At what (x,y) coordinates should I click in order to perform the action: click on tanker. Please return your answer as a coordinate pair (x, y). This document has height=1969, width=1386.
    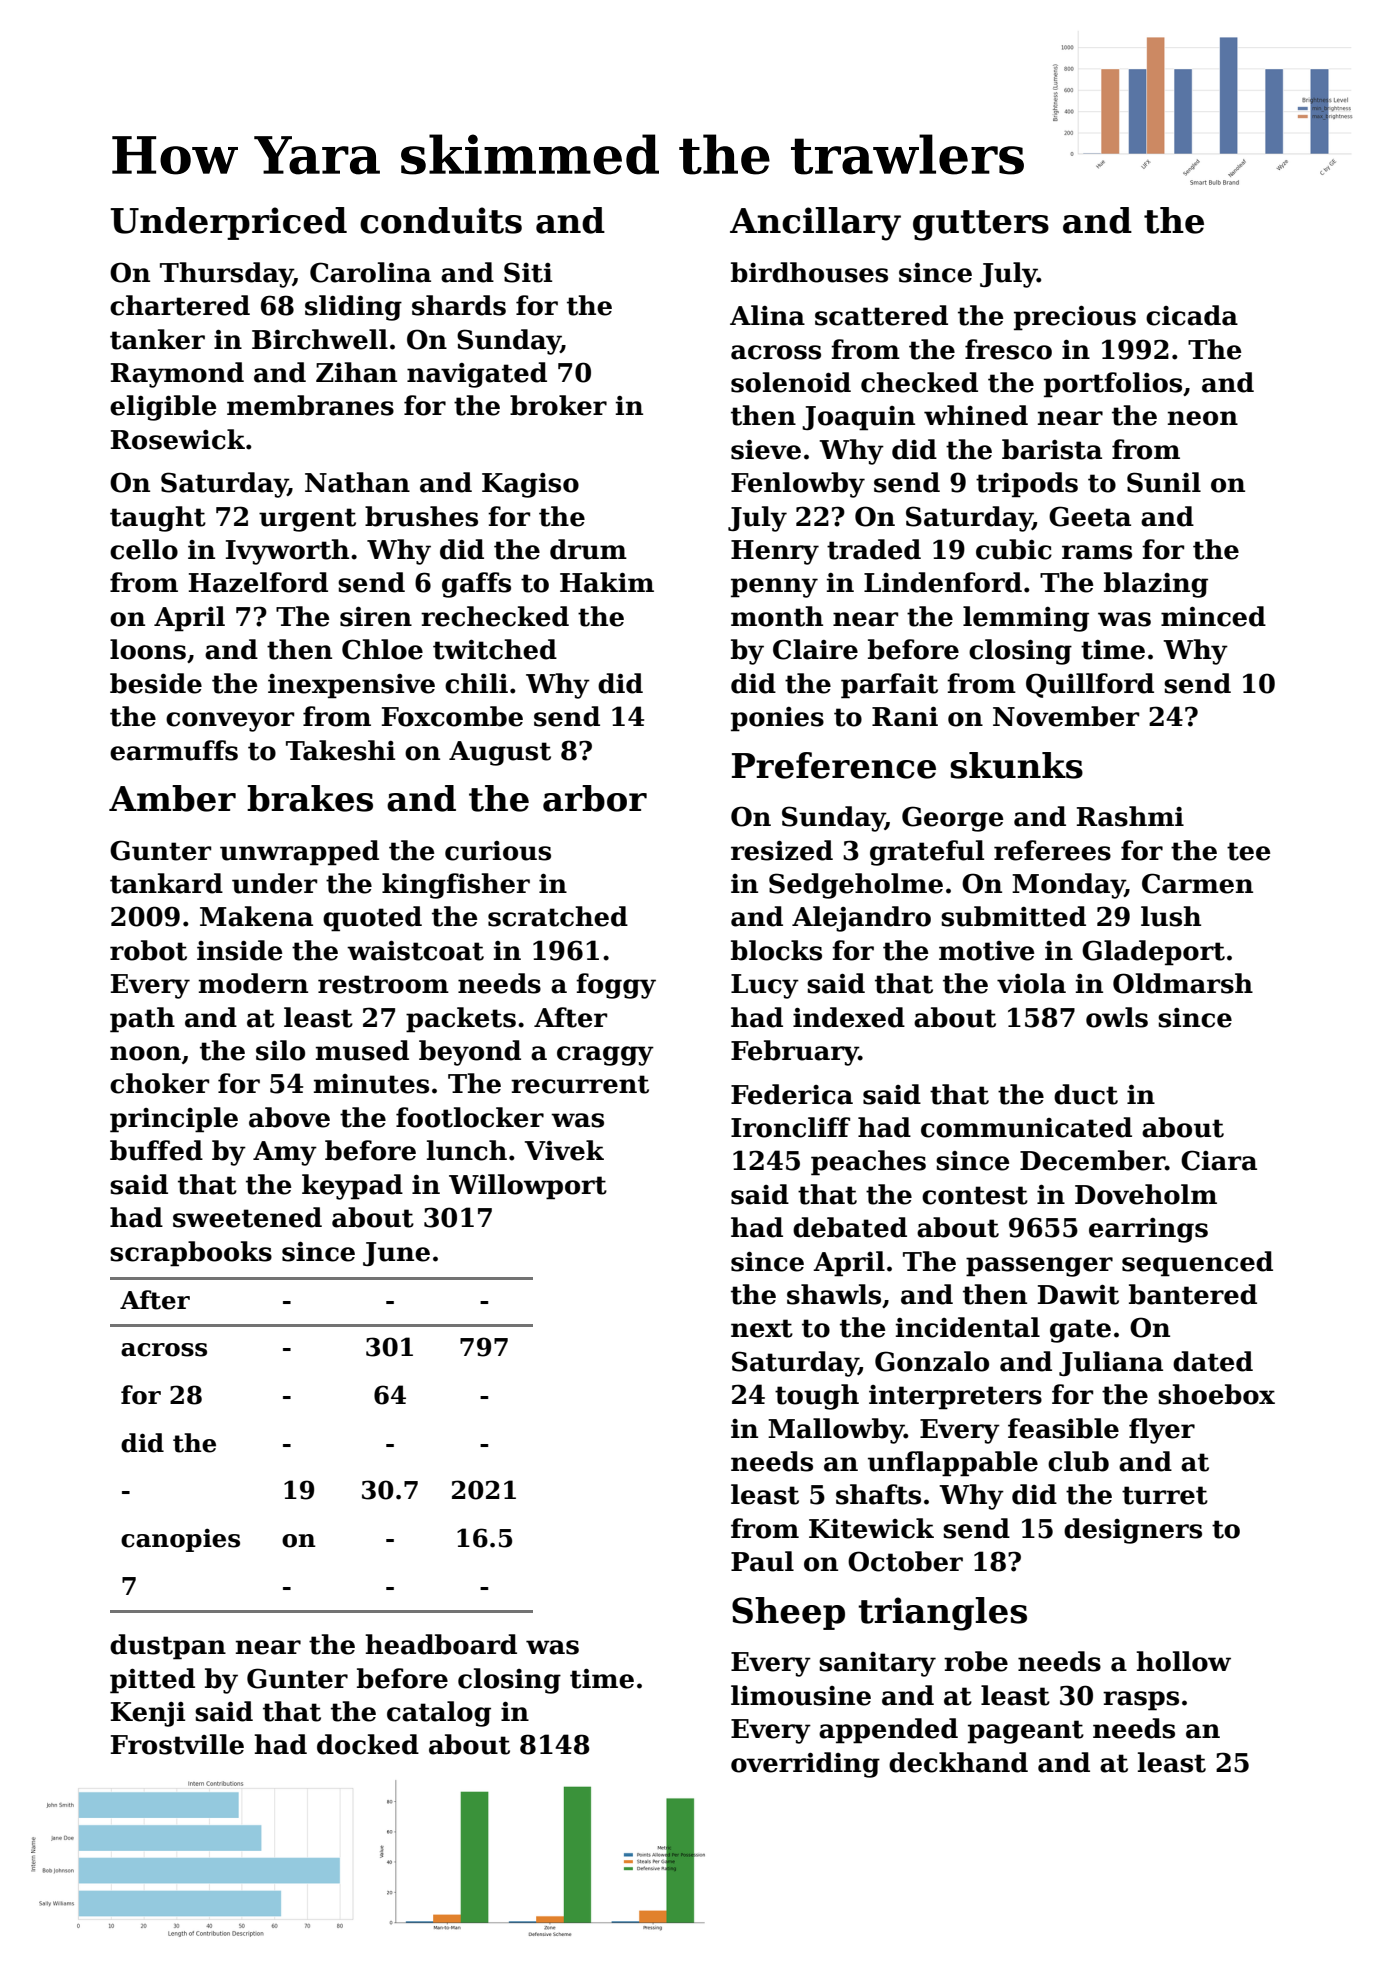
    Looking at the image, I should click on (157, 339).
